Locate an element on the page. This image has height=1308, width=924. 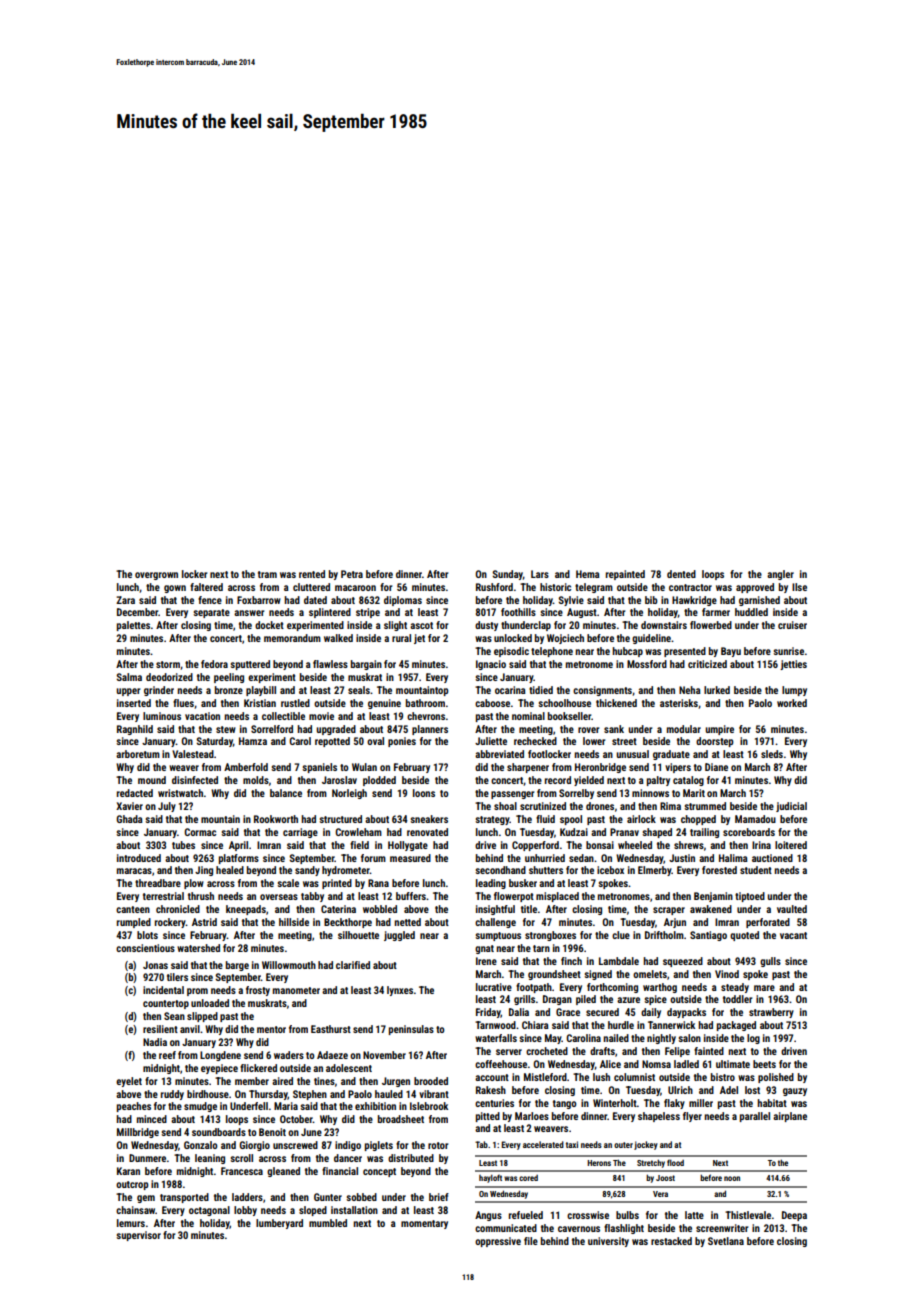
garnished is located at coordinates (759, 601).
